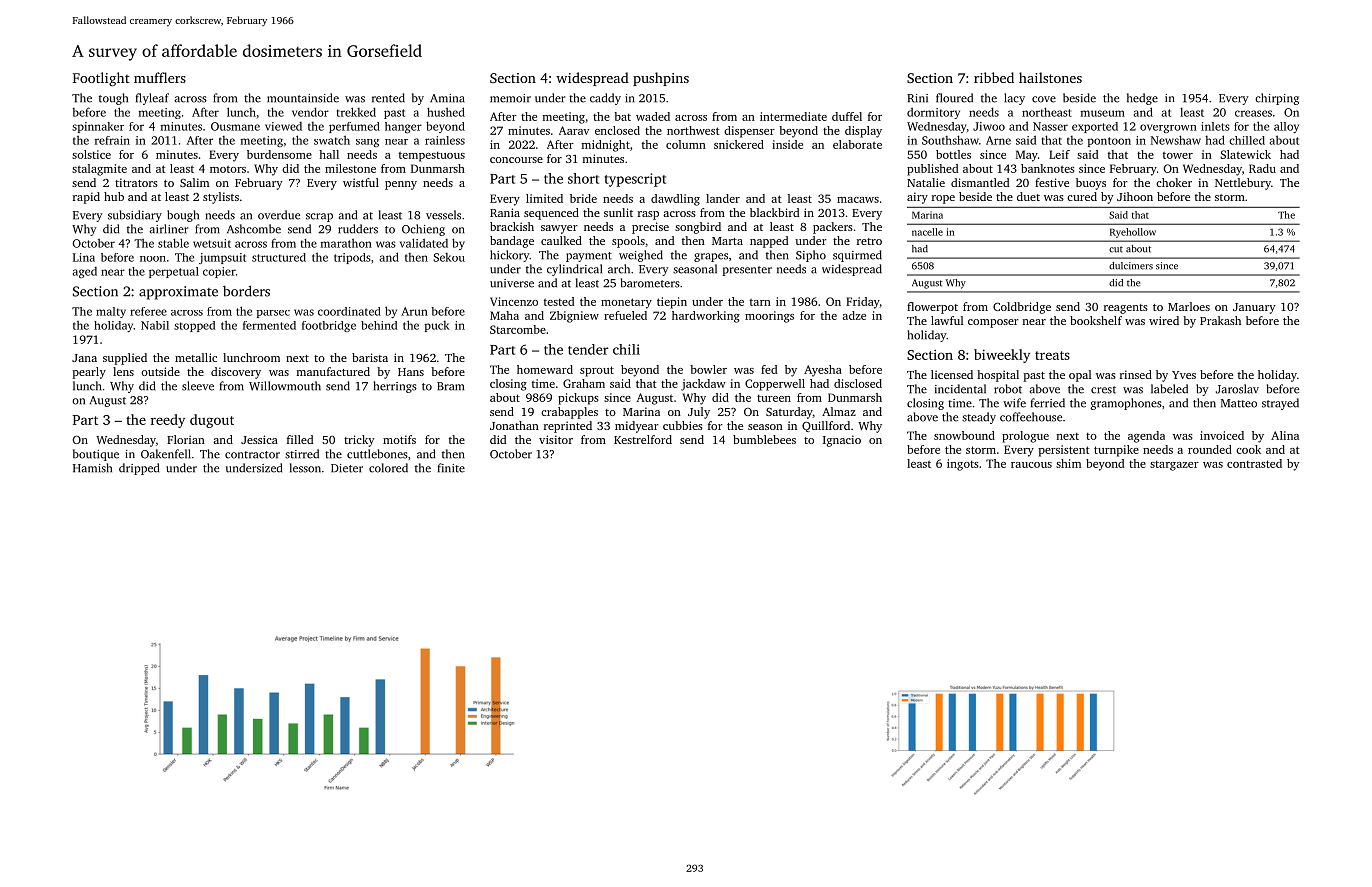  I want to click on metallic, so click(196, 357).
